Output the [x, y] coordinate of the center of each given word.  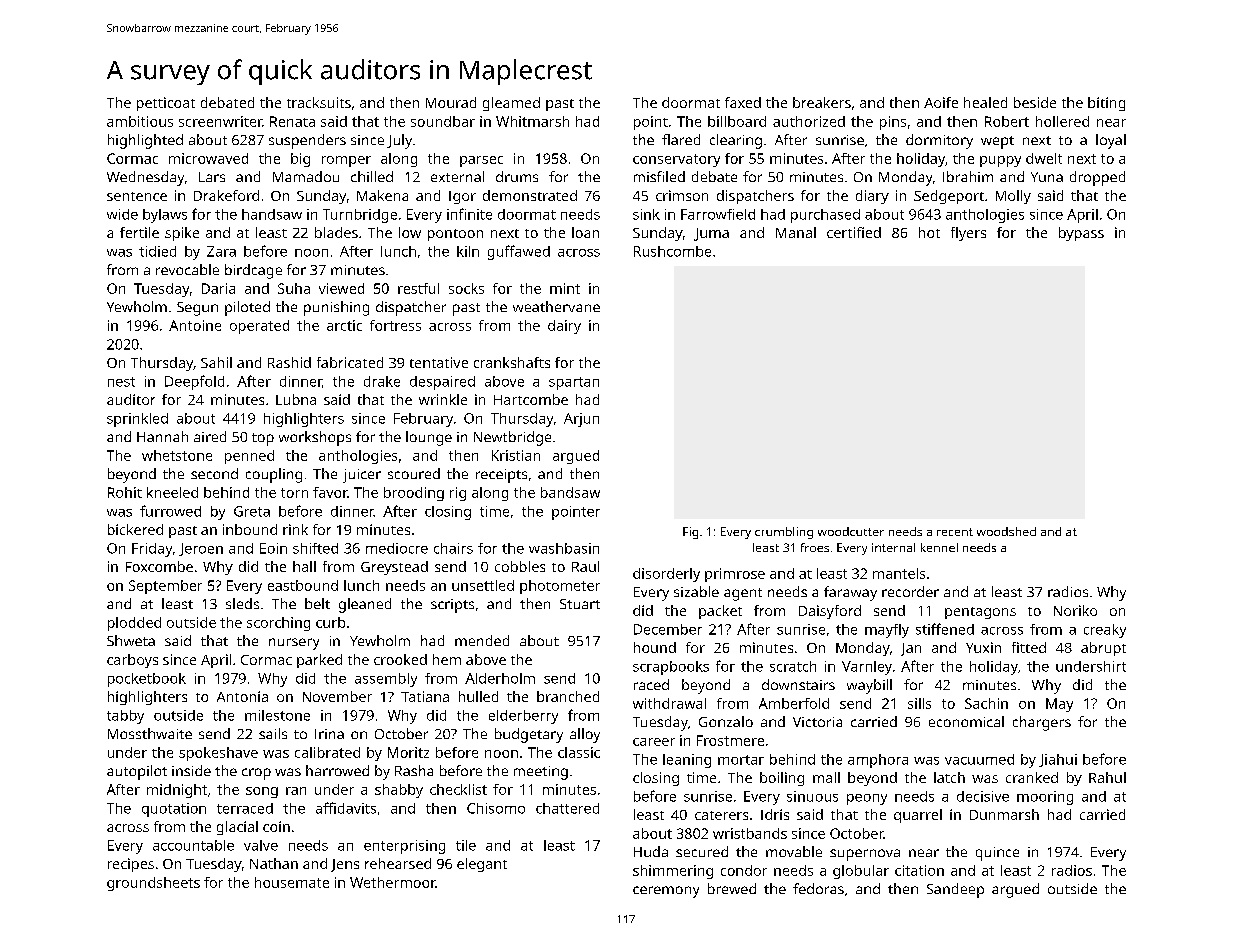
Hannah [162, 436]
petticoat [166, 104]
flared [681, 139]
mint [565, 288]
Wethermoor [392, 882]
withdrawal [669, 703]
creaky [1105, 631]
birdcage [253, 271]
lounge [429, 438]
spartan [574, 383]
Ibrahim [968, 176]
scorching [278, 624]
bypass [1081, 234]
